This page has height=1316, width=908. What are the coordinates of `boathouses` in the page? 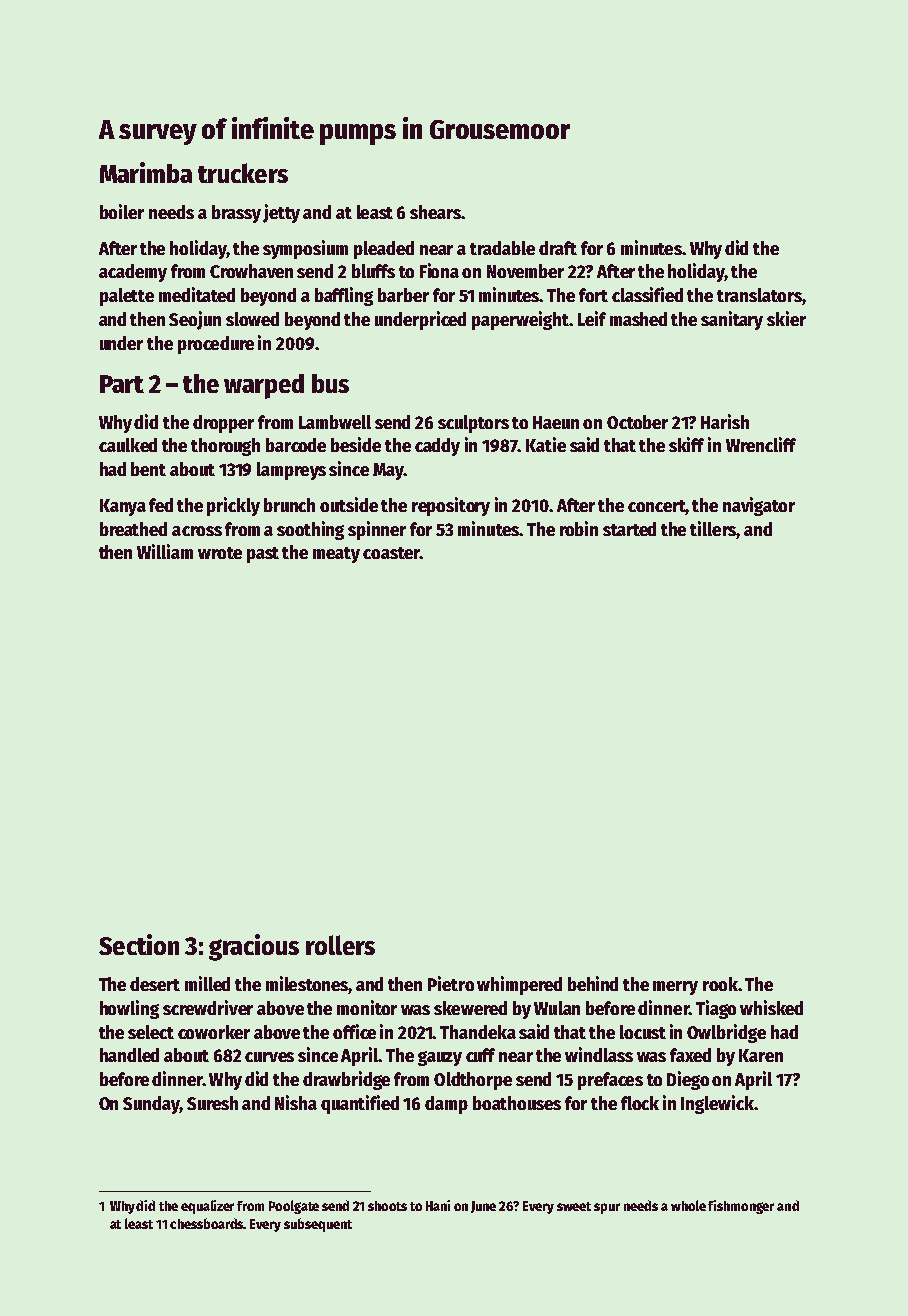 It's located at (517, 1103).
